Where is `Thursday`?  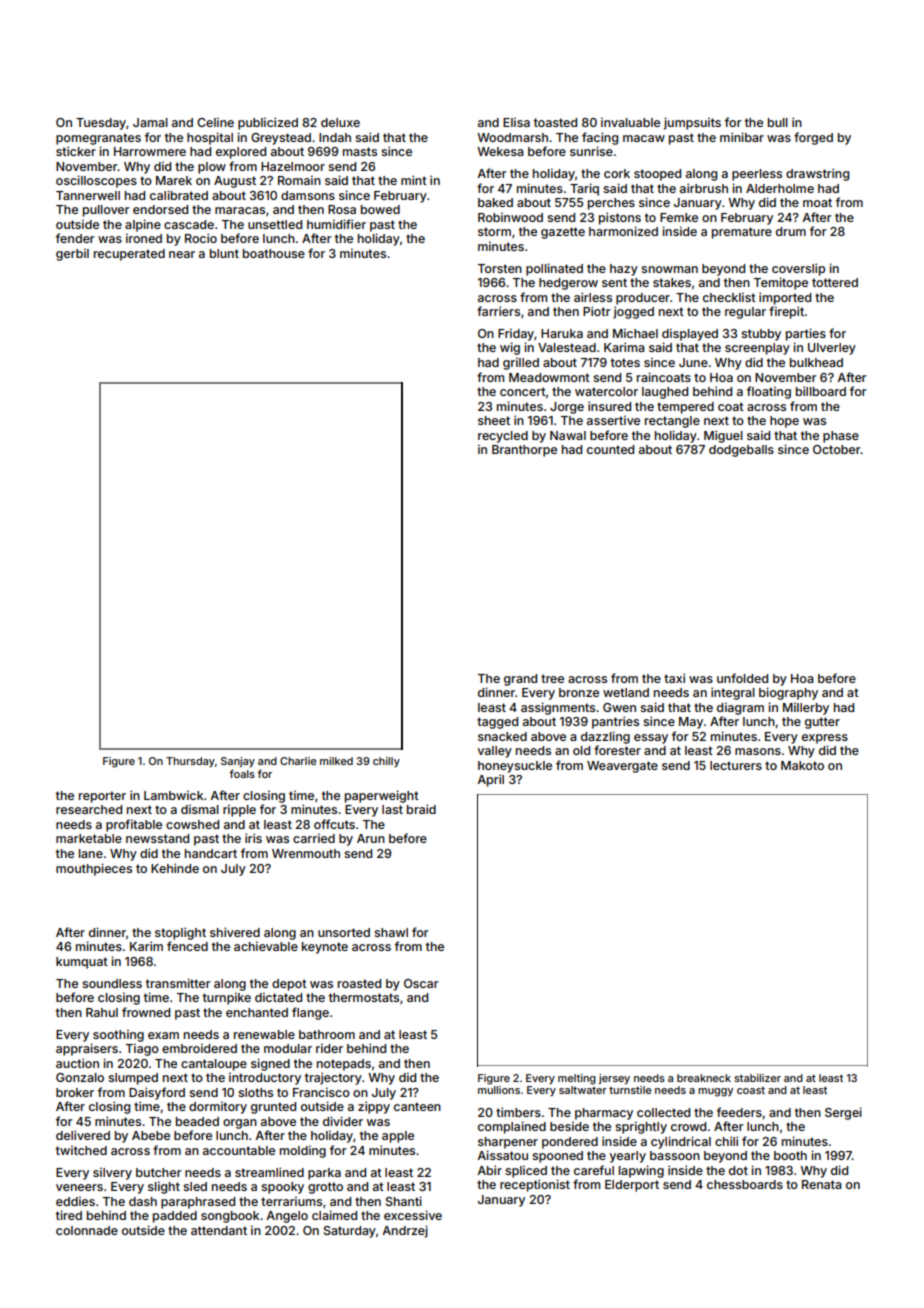
Thursday is located at coordinates (190, 762).
